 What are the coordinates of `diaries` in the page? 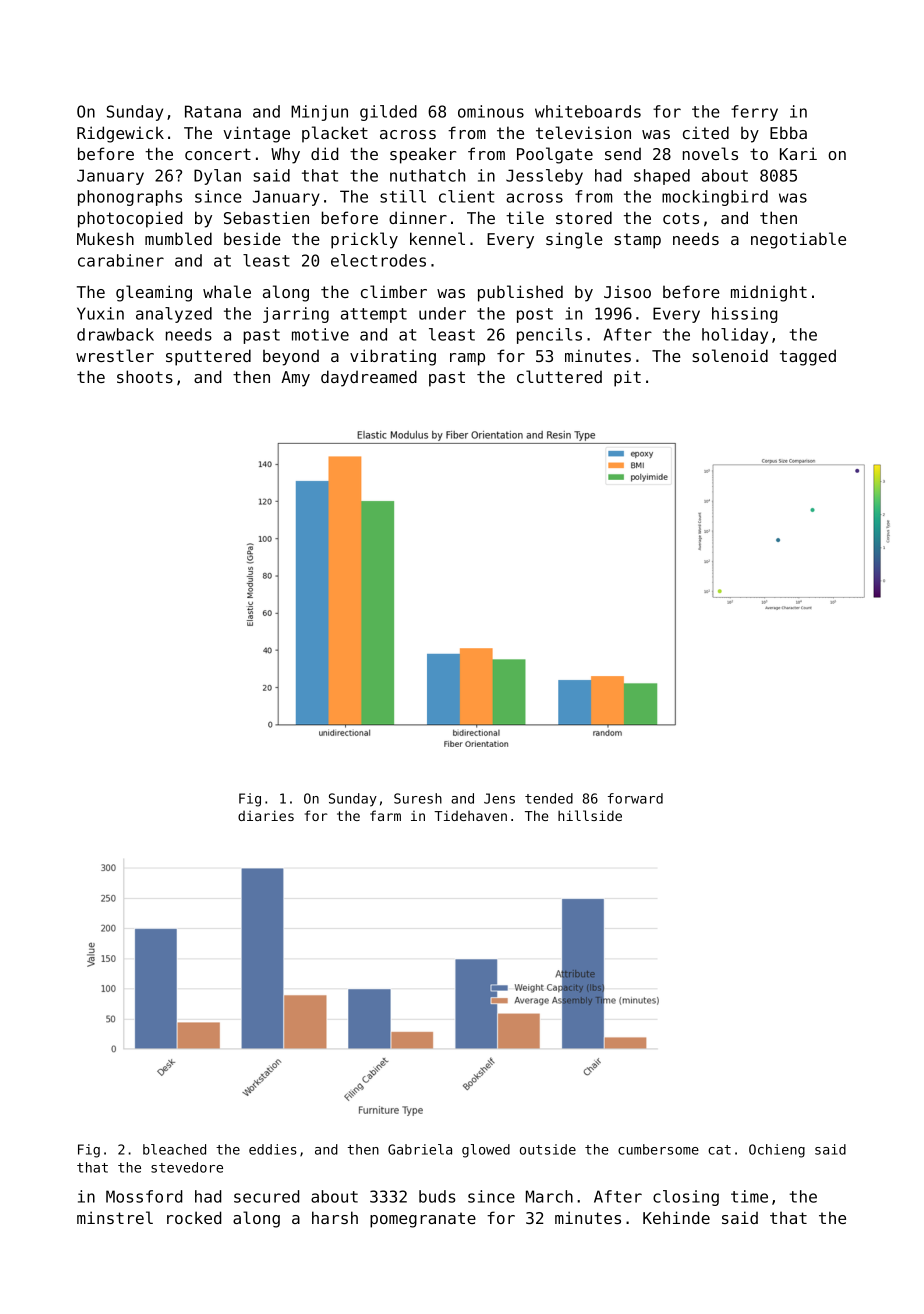 It's located at (266, 815).
